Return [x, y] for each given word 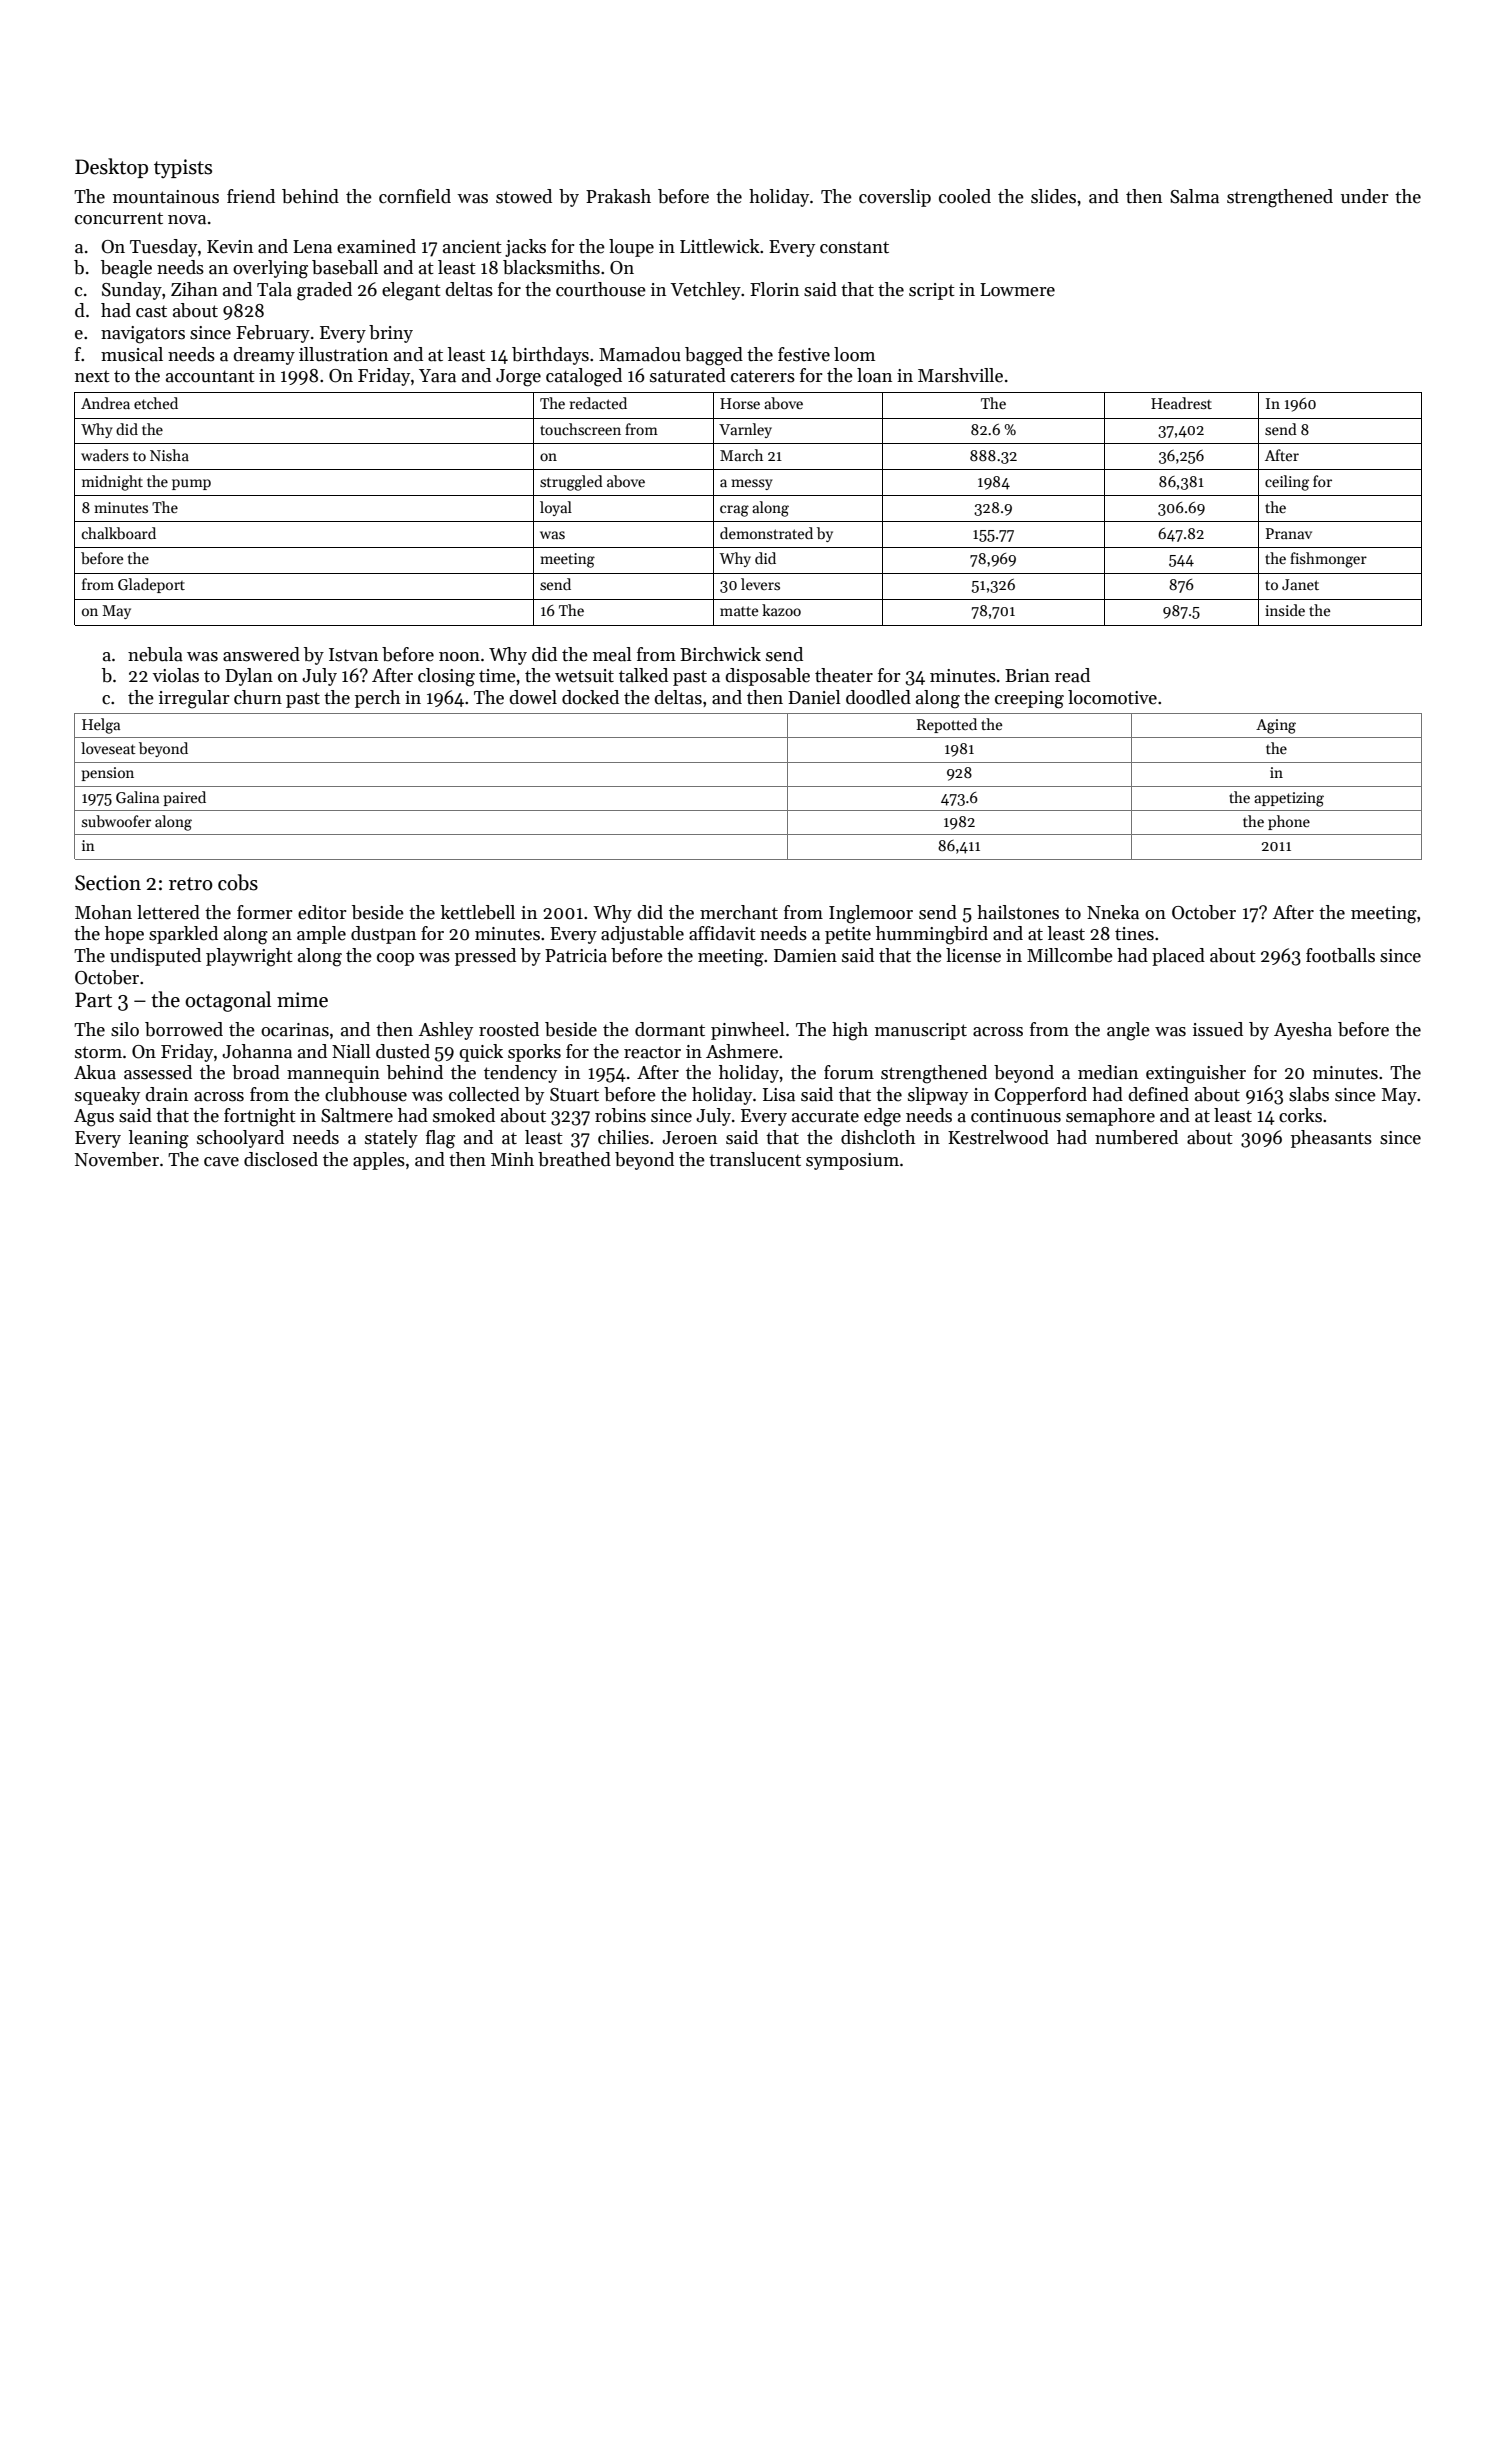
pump [191, 484]
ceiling [1287, 483]
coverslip [895, 198]
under [1365, 196]
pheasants [1331, 1139]
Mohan [103, 912]
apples [379, 1161]
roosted [509, 1029]
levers [760, 584]
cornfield [415, 196]
